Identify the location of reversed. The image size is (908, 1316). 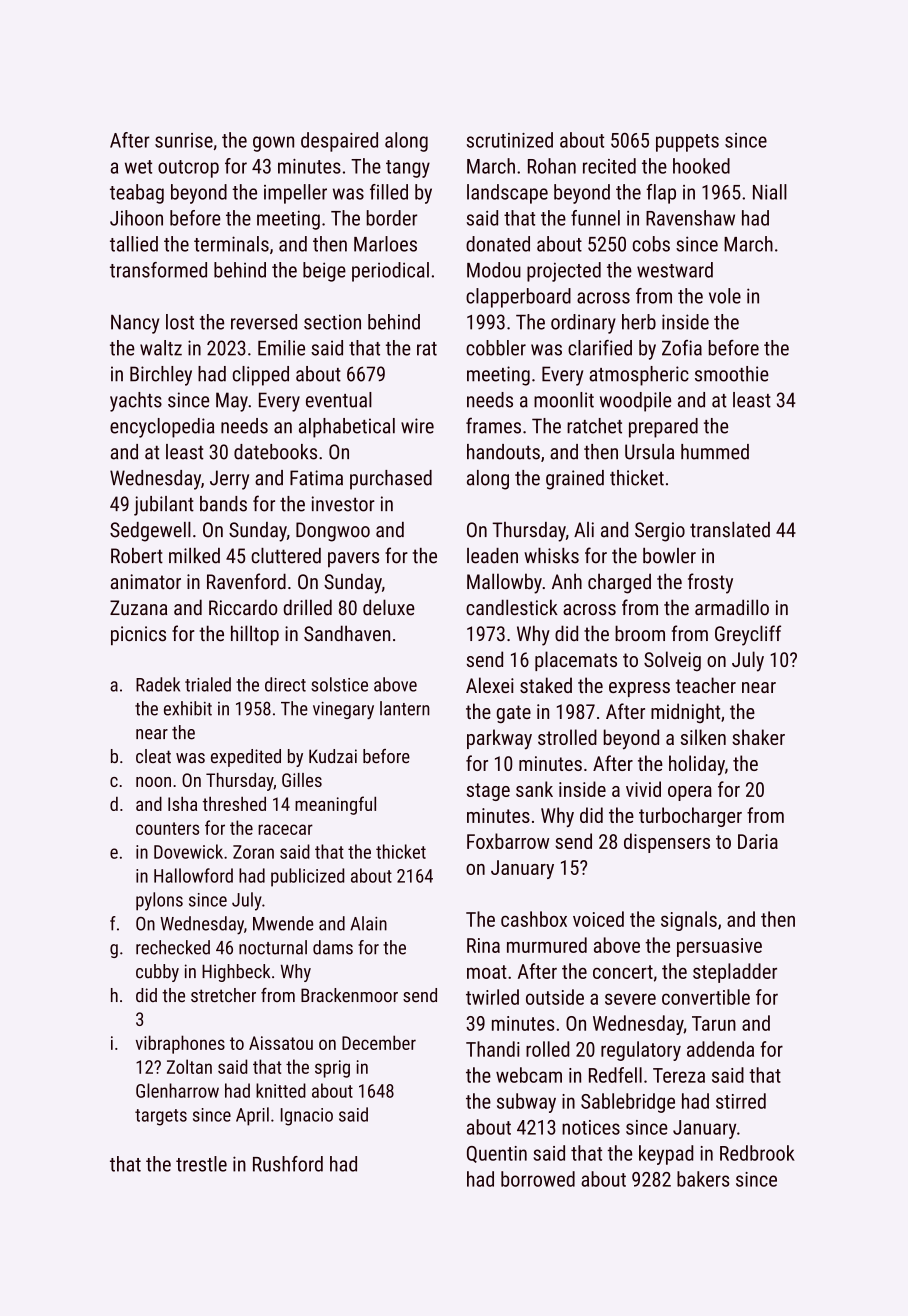
(264, 322).
